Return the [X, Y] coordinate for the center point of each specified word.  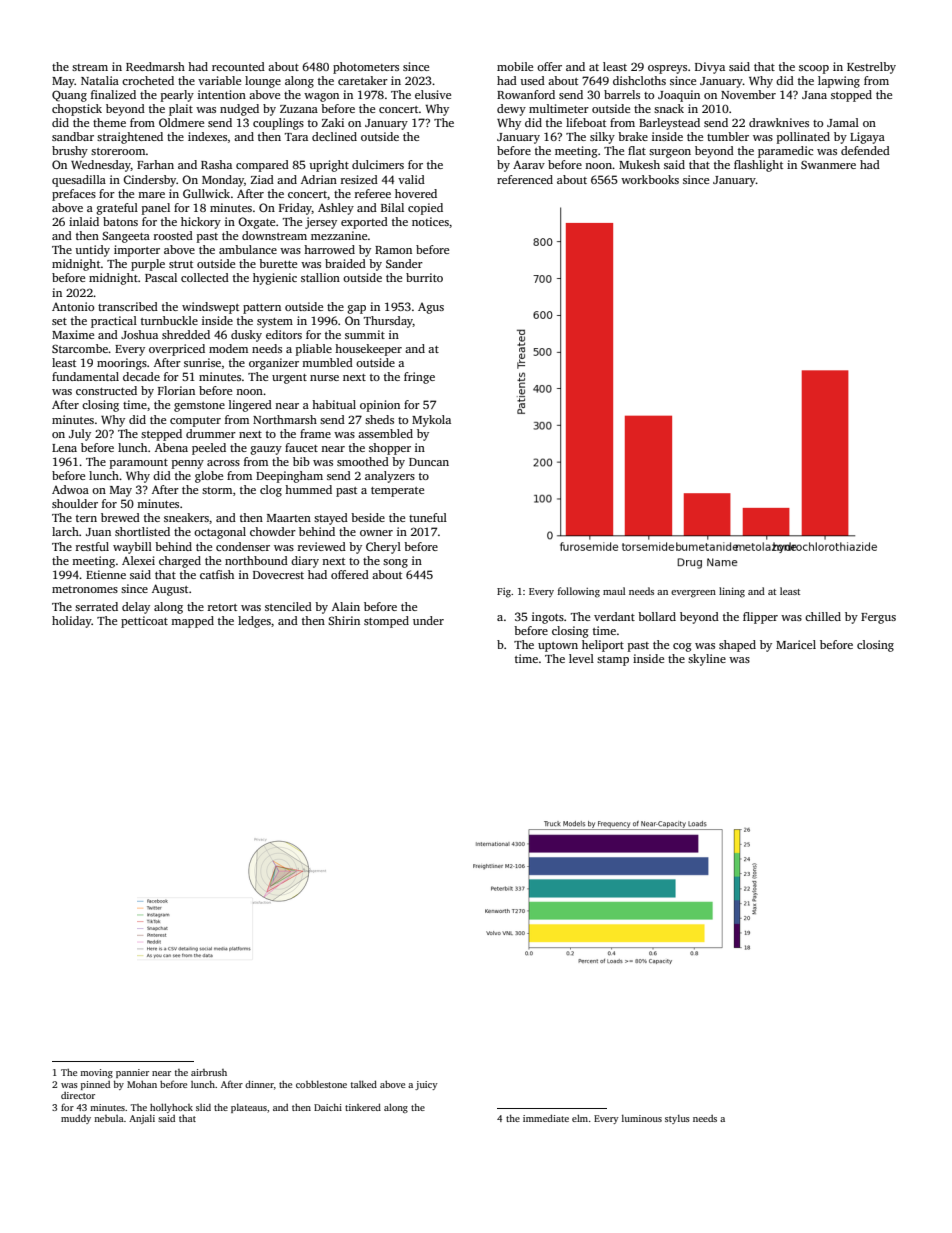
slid [203, 1107]
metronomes [85, 589]
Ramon [393, 250]
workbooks [650, 179]
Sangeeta [126, 237]
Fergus [878, 618]
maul [614, 591]
